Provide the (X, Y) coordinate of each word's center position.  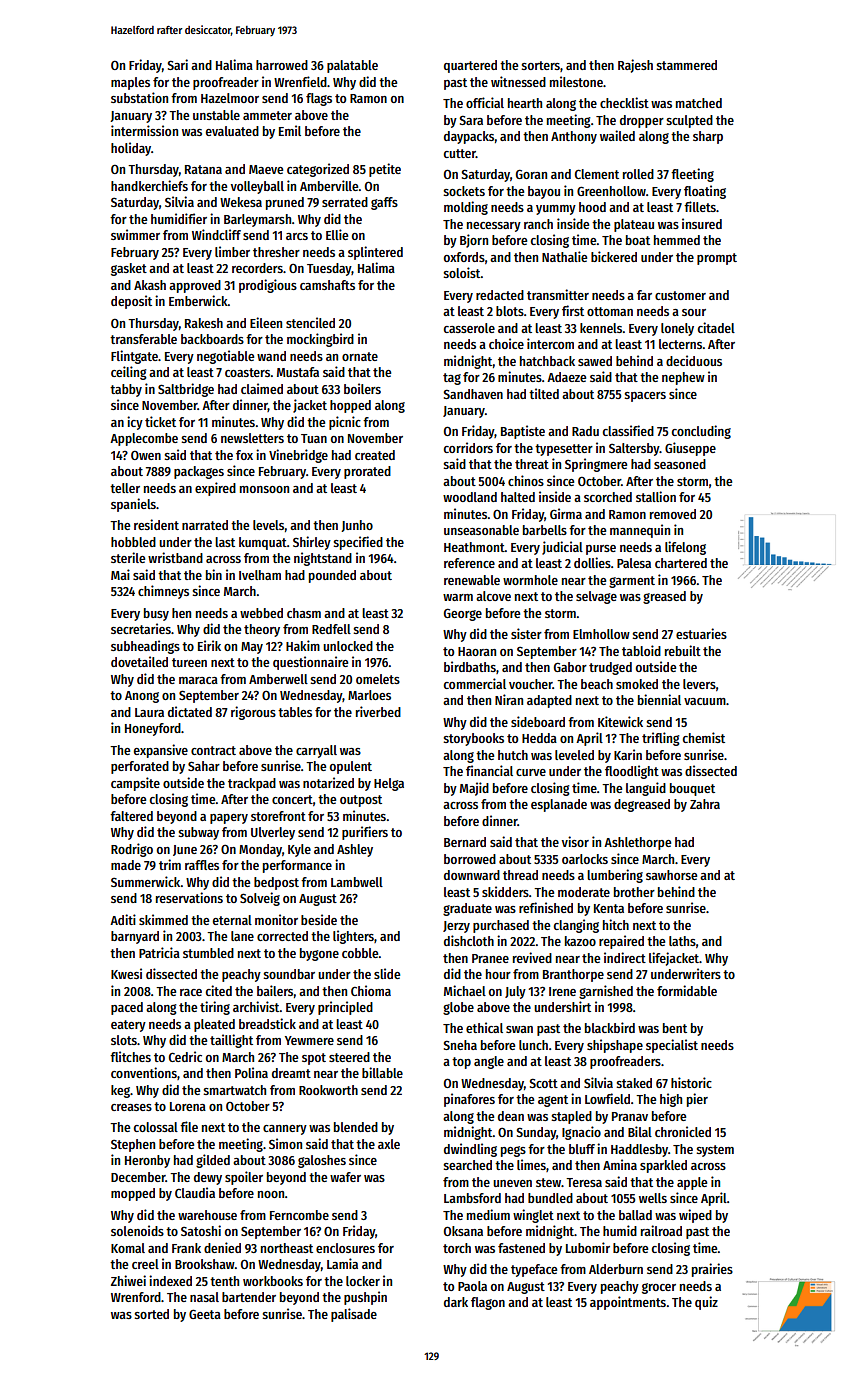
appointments (628, 1303)
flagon (488, 1303)
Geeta (205, 1314)
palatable (352, 66)
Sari (178, 64)
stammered (686, 65)
